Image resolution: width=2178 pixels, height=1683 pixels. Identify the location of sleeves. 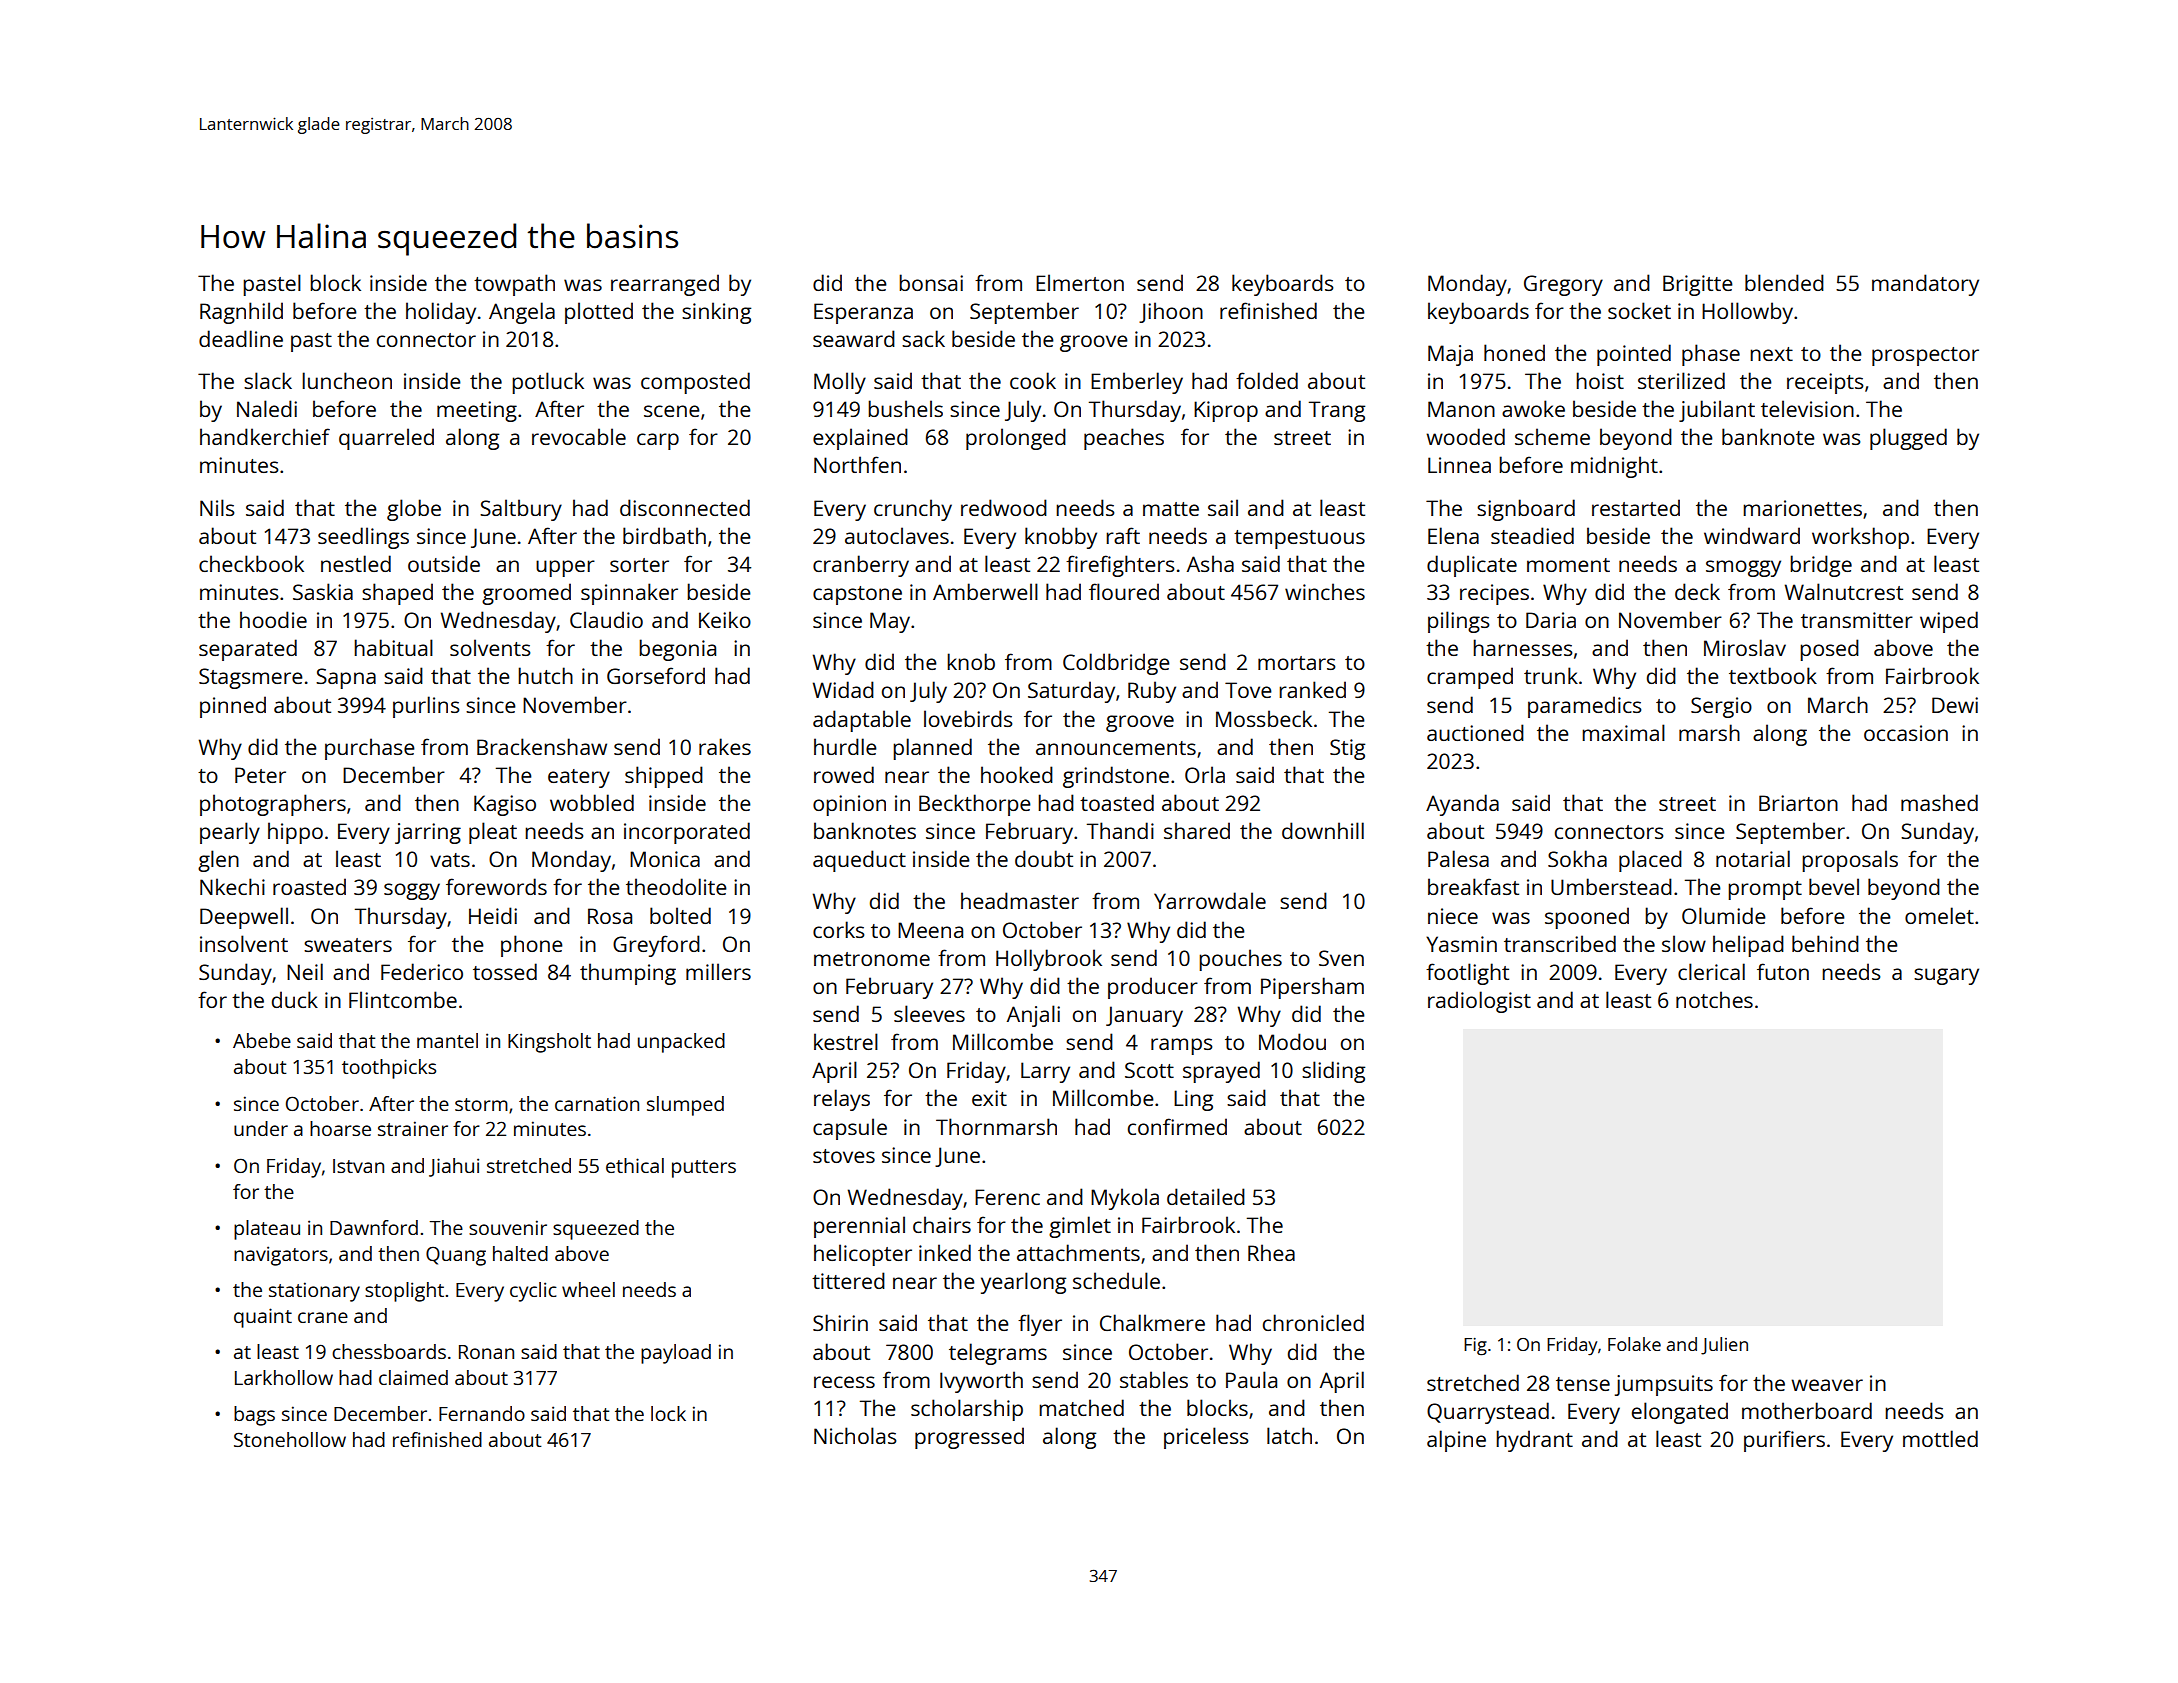
(929, 1013).
